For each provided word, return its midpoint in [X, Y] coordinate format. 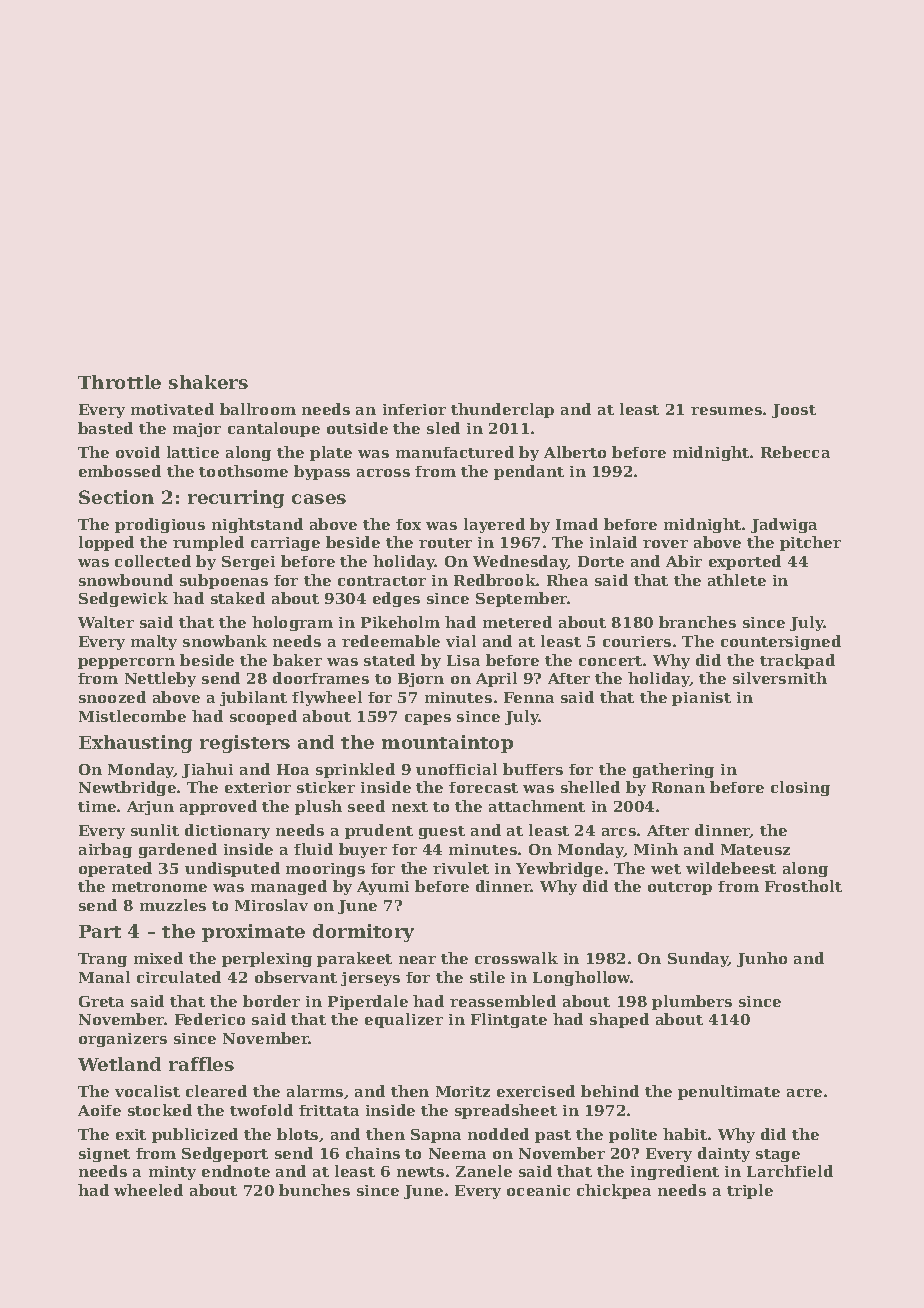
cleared [216, 1091]
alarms [315, 1091]
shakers [208, 382]
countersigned [781, 642]
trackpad [797, 661]
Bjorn [421, 680]
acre [804, 1093]
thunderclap [502, 410]
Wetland [119, 1064]
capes [428, 719]
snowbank [225, 641]
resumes [726, 411]
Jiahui [207, 770]
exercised [536, 1091]
